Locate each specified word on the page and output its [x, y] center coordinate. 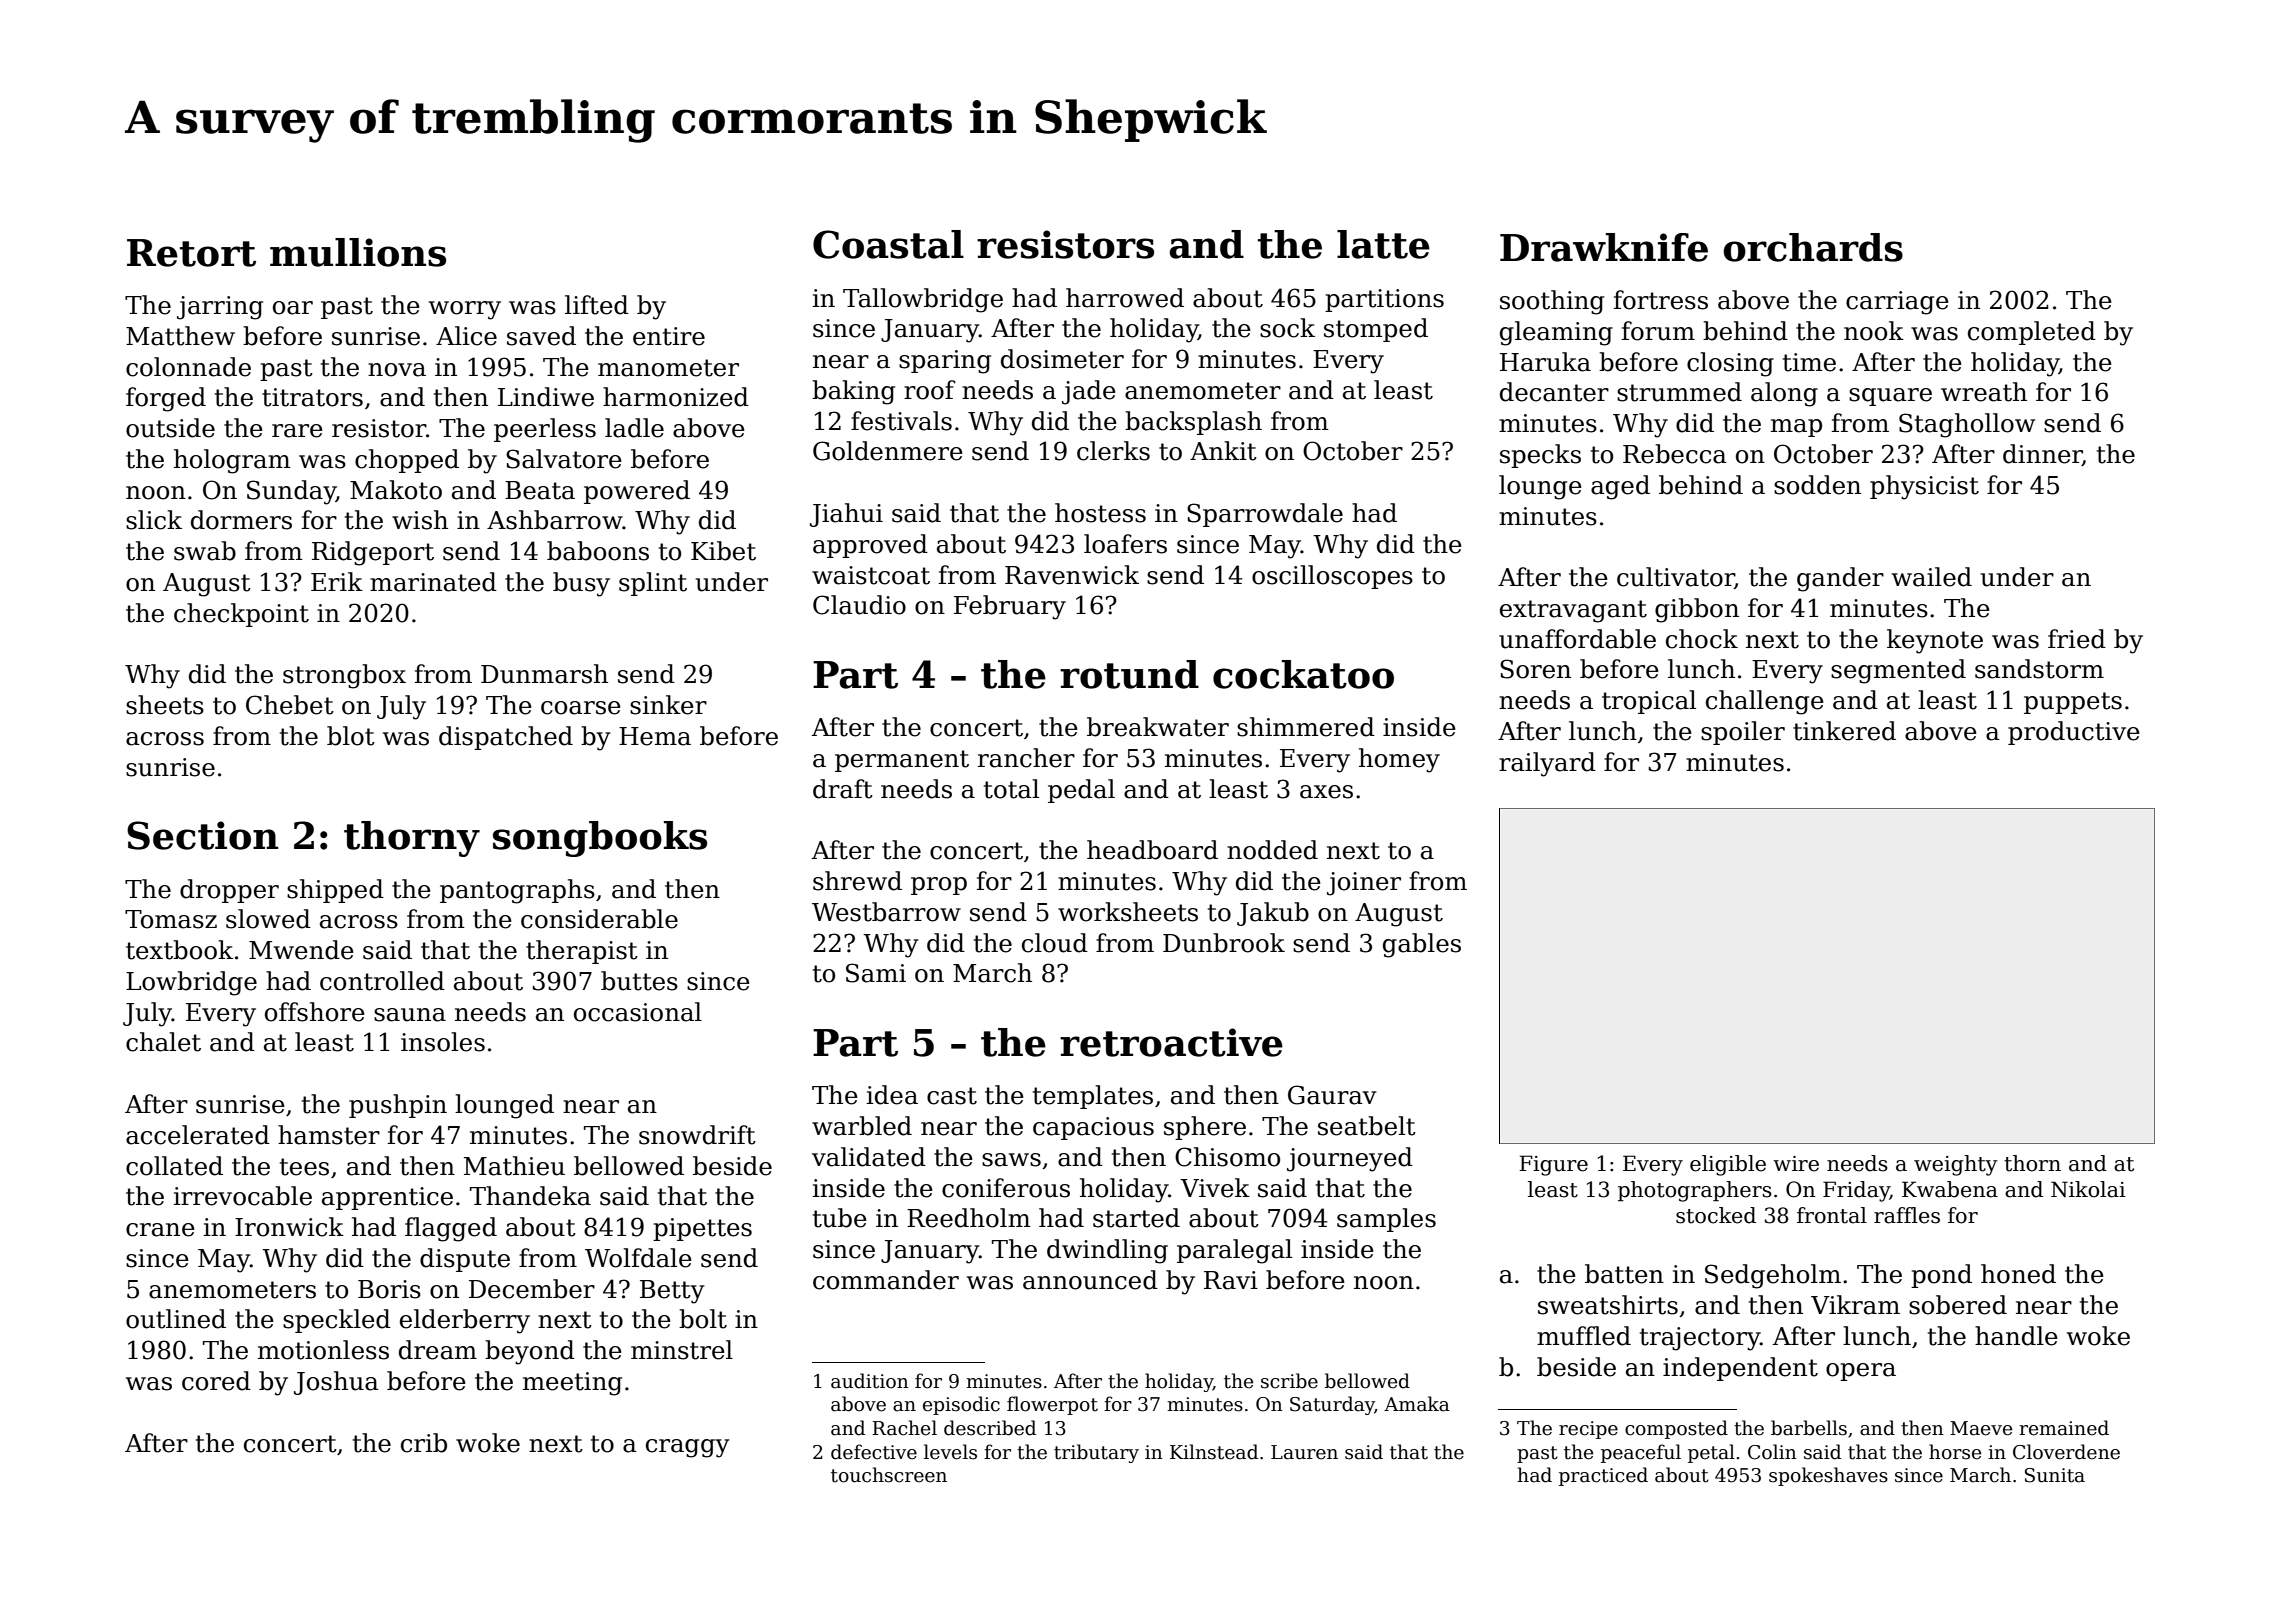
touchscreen [889, 1475]
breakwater [1158, 727]
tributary [1096, 1453]
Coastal [888, 244]
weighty [1956, 1165]
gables [1422, 945]
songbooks [600, 839]
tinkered [1844, 731]
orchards [1813, 247]
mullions [358, 252]
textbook [179, 950]
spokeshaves [1828, 1476]
